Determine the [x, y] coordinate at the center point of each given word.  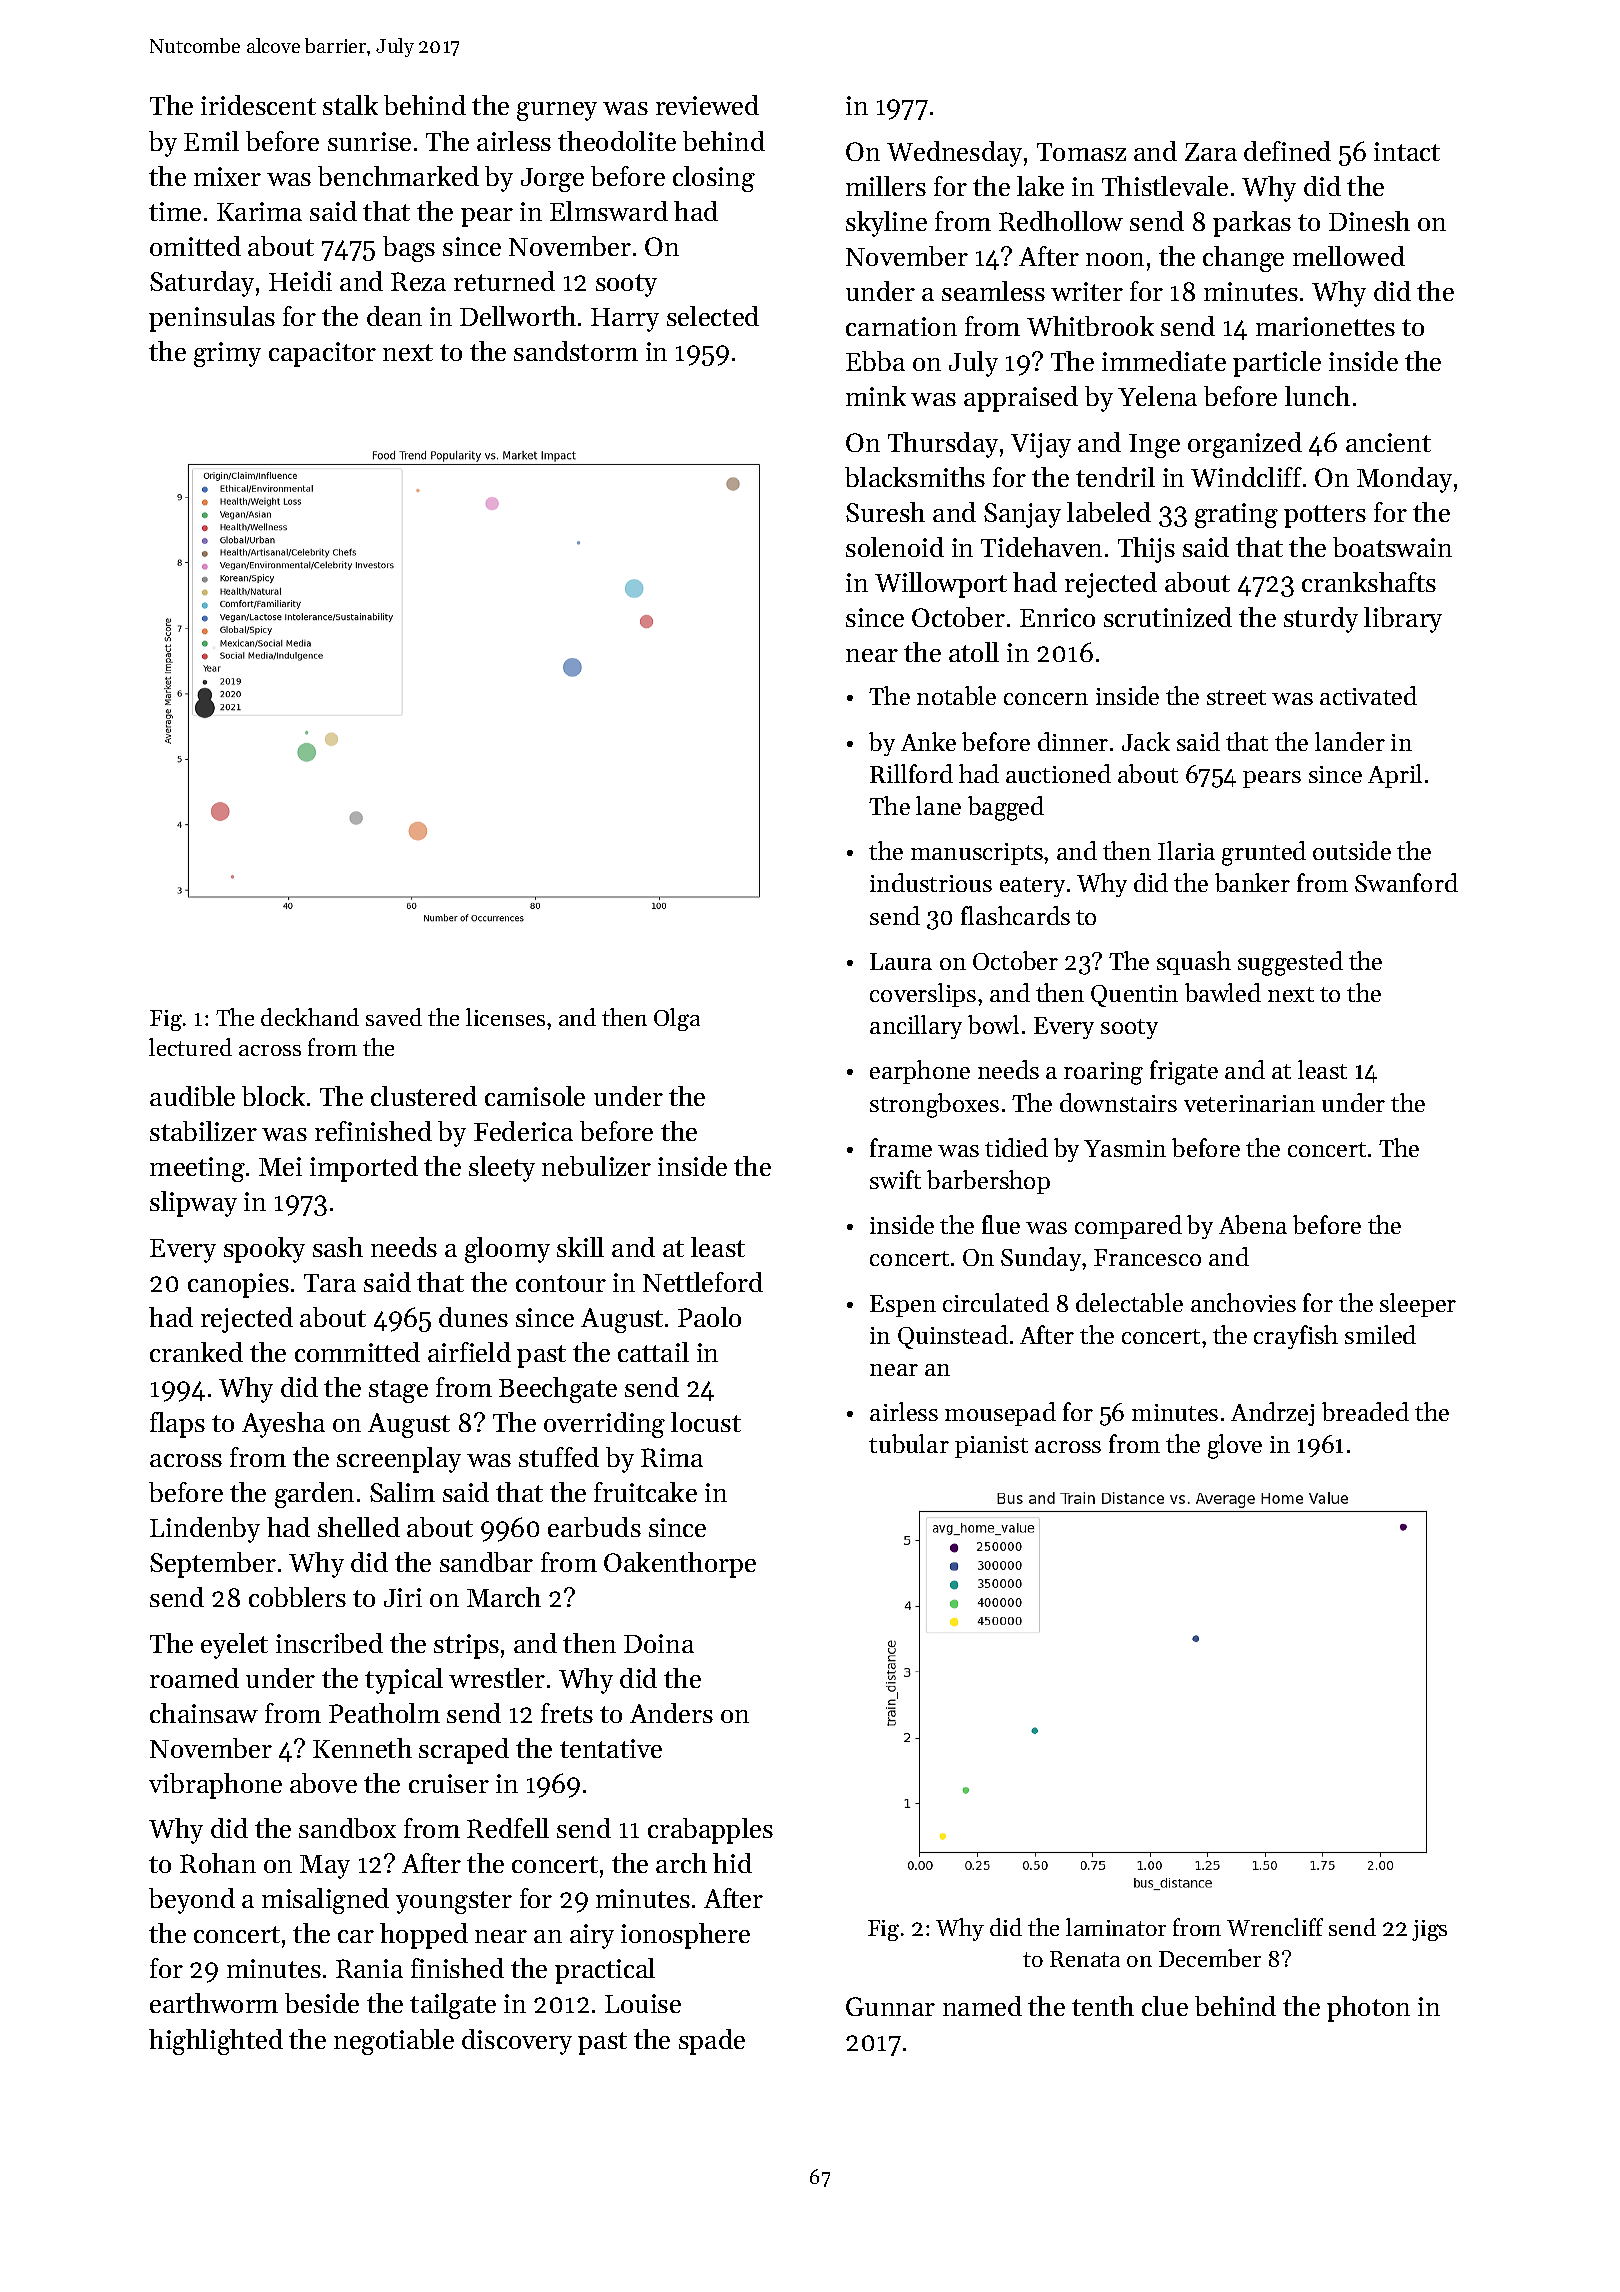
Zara [1211, 152]
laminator [1116, 1927]
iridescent [258, 105]
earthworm [214, 2003]
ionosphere [685, 1936]
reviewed [707, 105]
